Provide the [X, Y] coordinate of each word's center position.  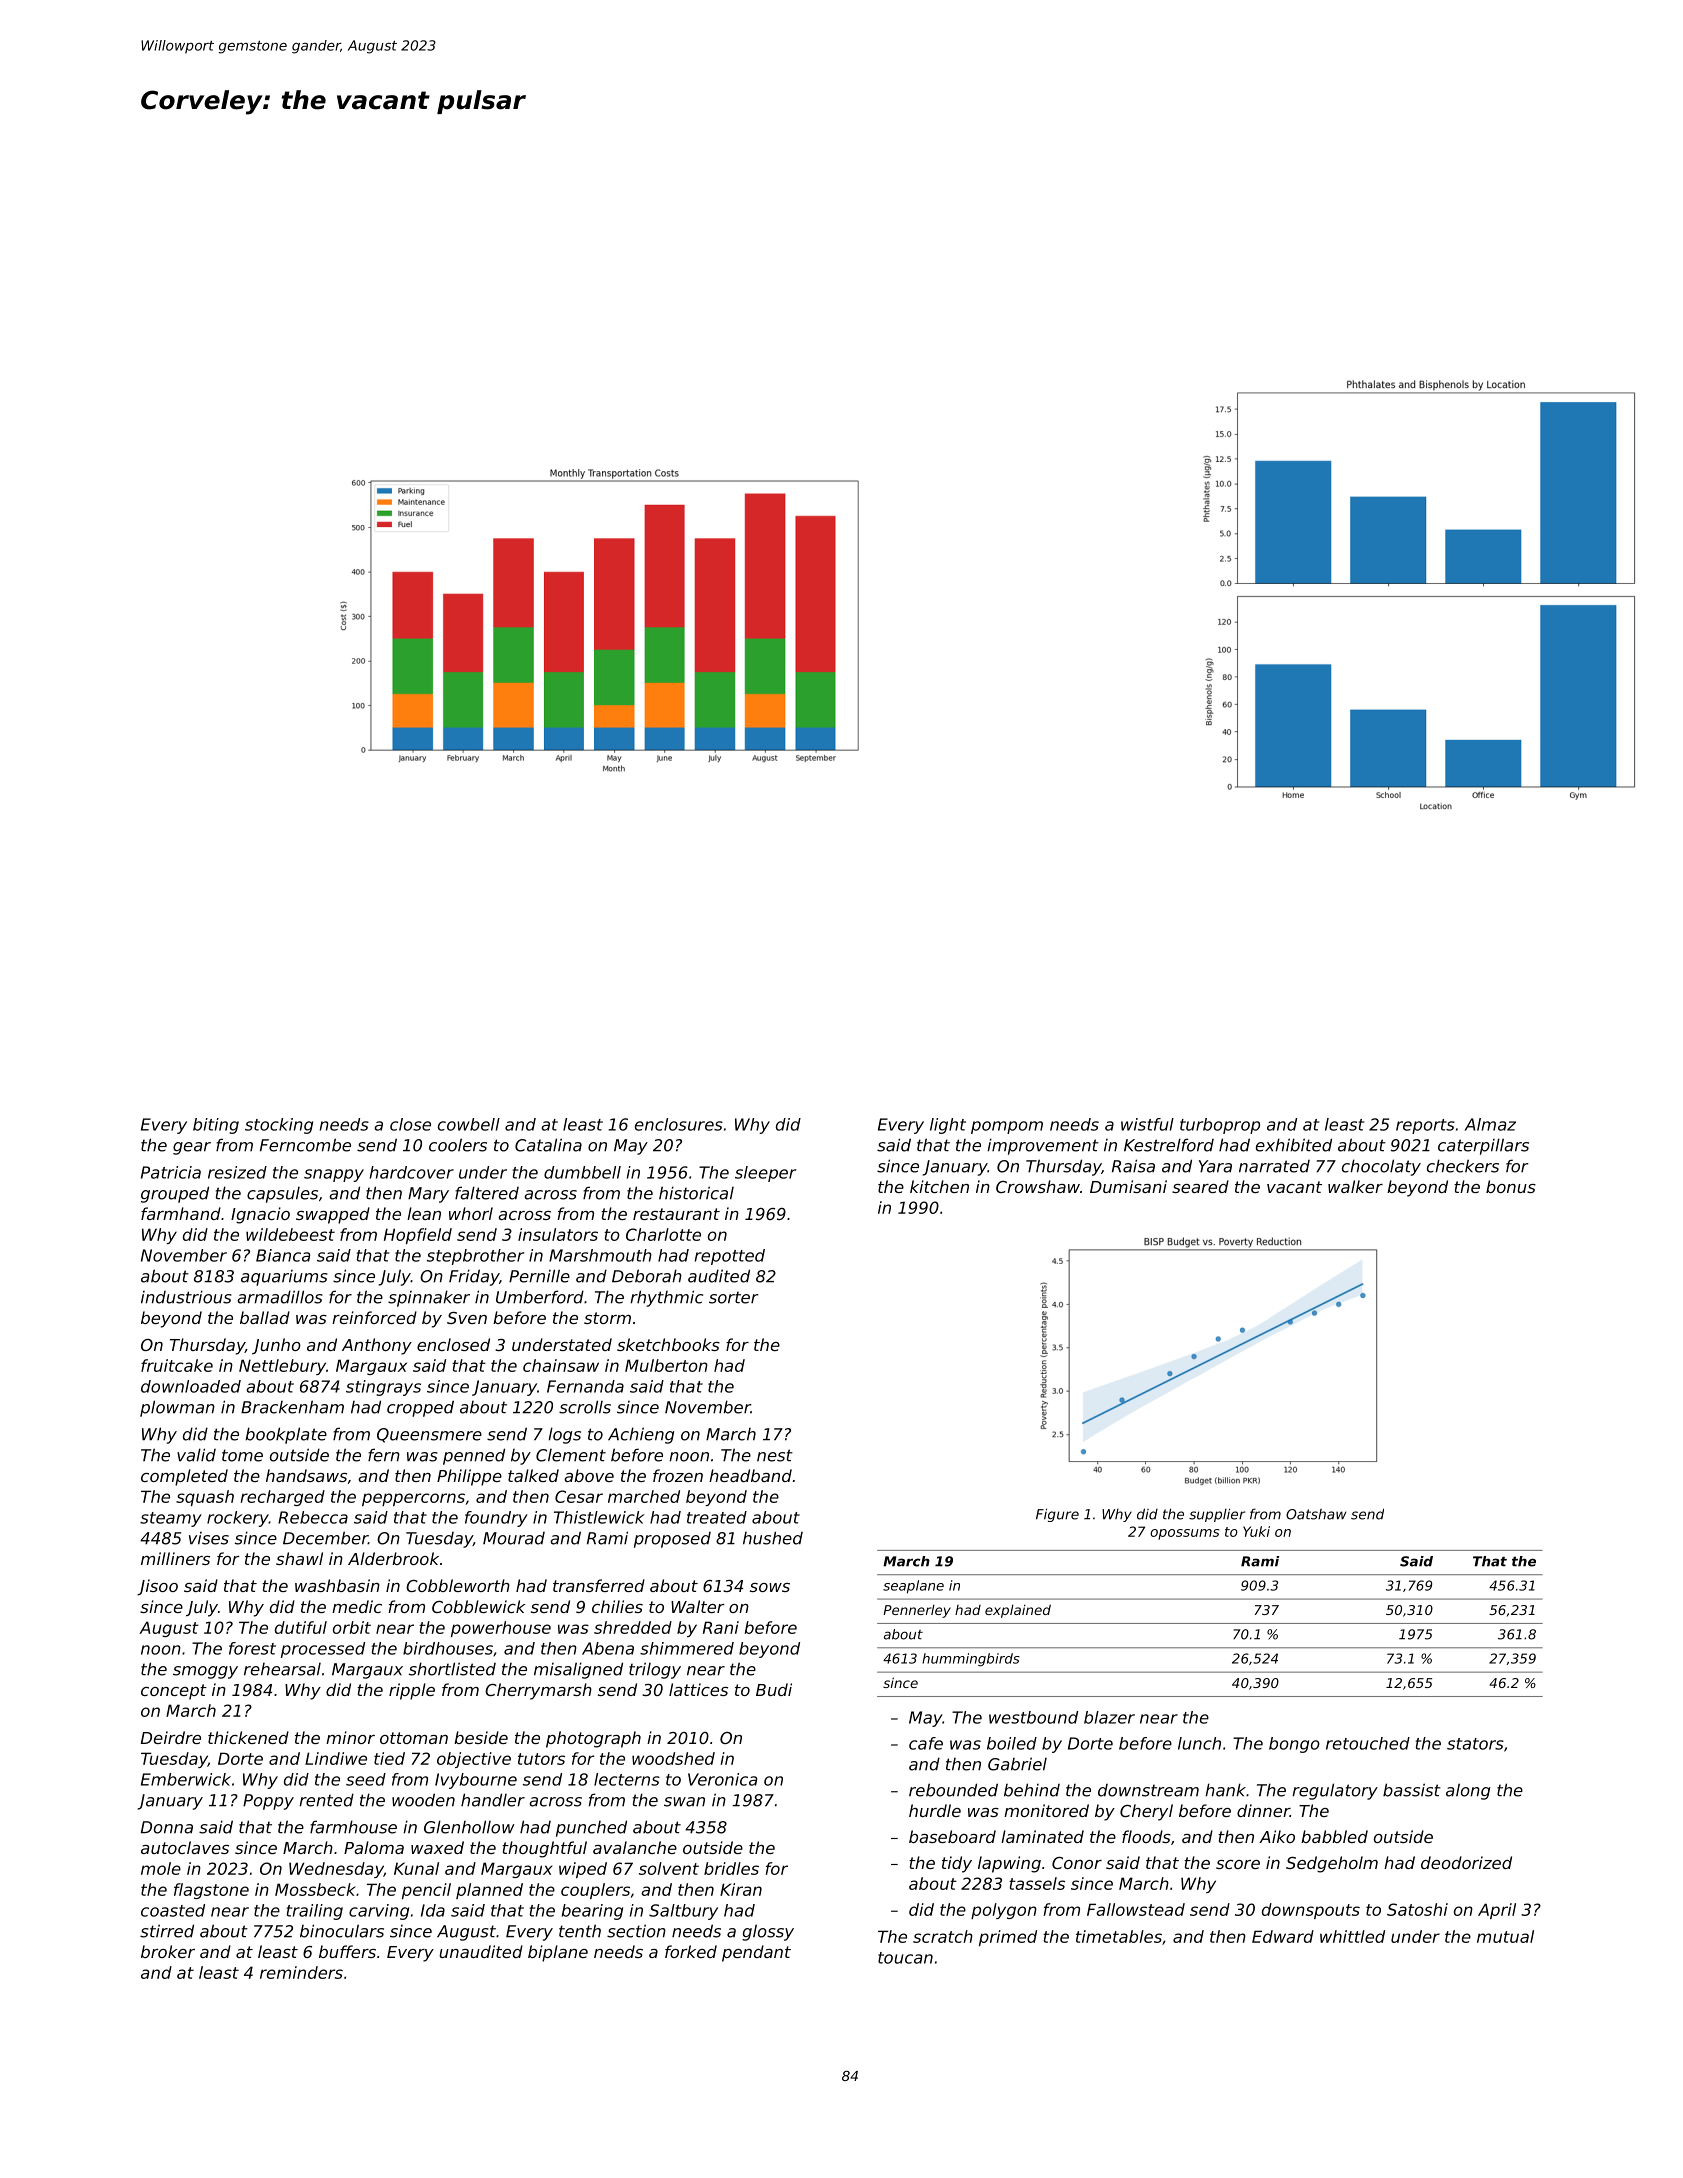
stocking [279, 1126]
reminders [301, 1972]
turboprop [1220, 1126]
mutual [1505, 1936]
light [948, 1126]
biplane [558, 1953]
